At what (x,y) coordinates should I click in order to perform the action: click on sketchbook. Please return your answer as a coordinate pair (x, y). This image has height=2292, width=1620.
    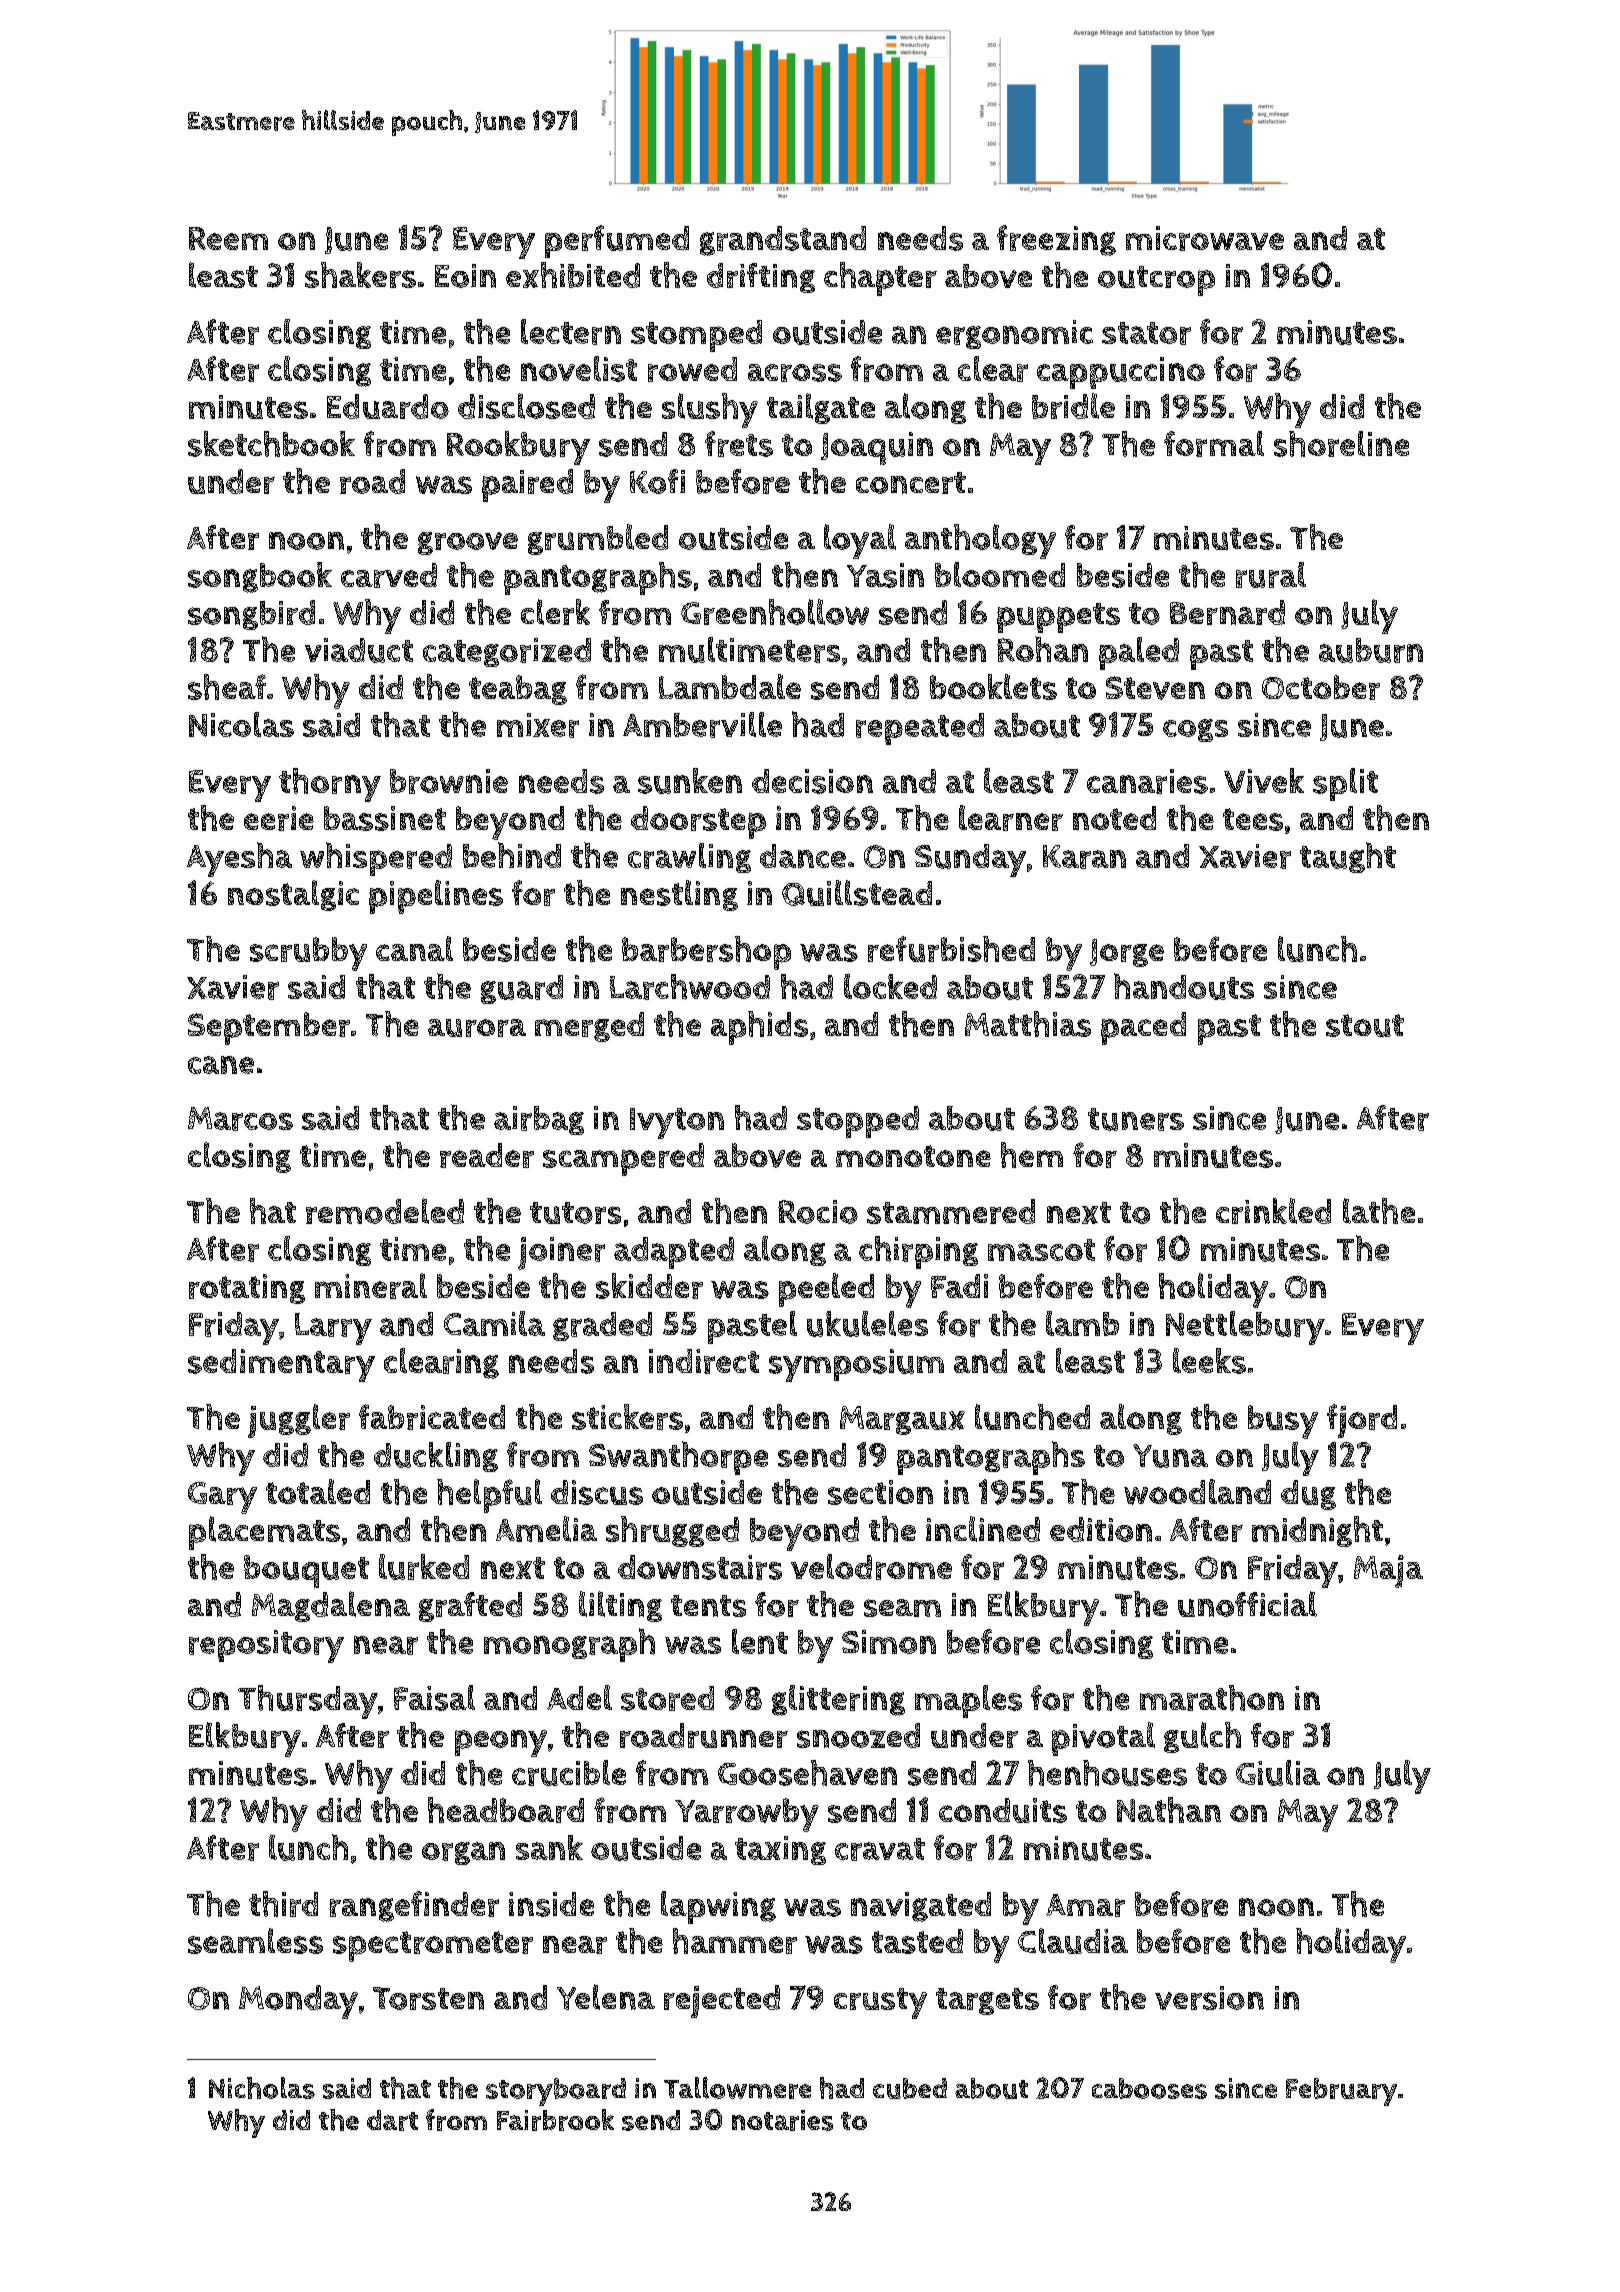
    Looking at the image, I should click on (271, 444).
